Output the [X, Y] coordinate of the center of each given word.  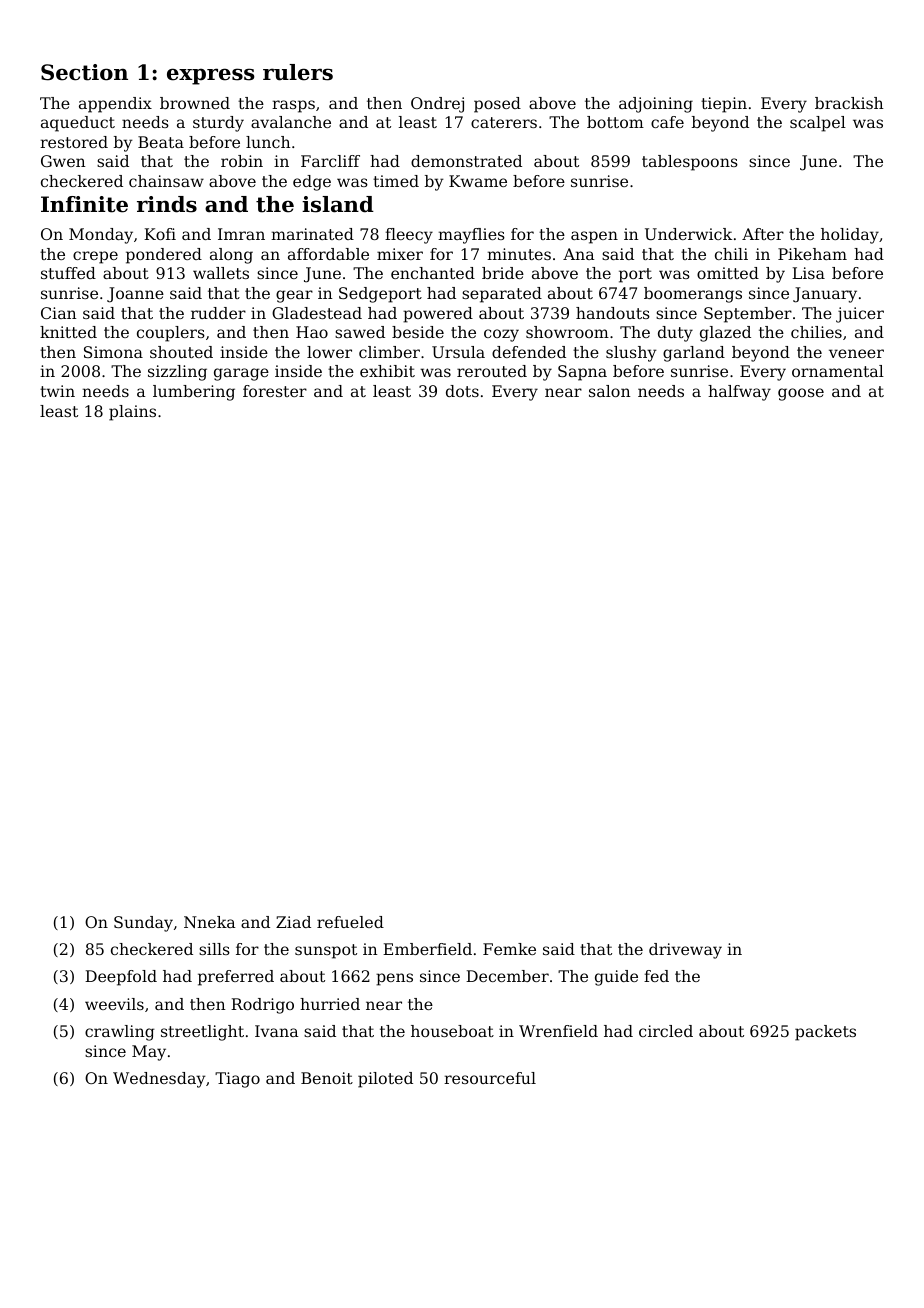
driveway [685, 951]
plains [132, 413]
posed [497, 105]
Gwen [63, 161]
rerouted [492, 371]
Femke [509, 949]
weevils [114, 1004]
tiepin [724, 105]
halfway [739, 393]
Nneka [209, 922]
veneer [856, 353]
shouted [181, 352]
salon [609, 391]
